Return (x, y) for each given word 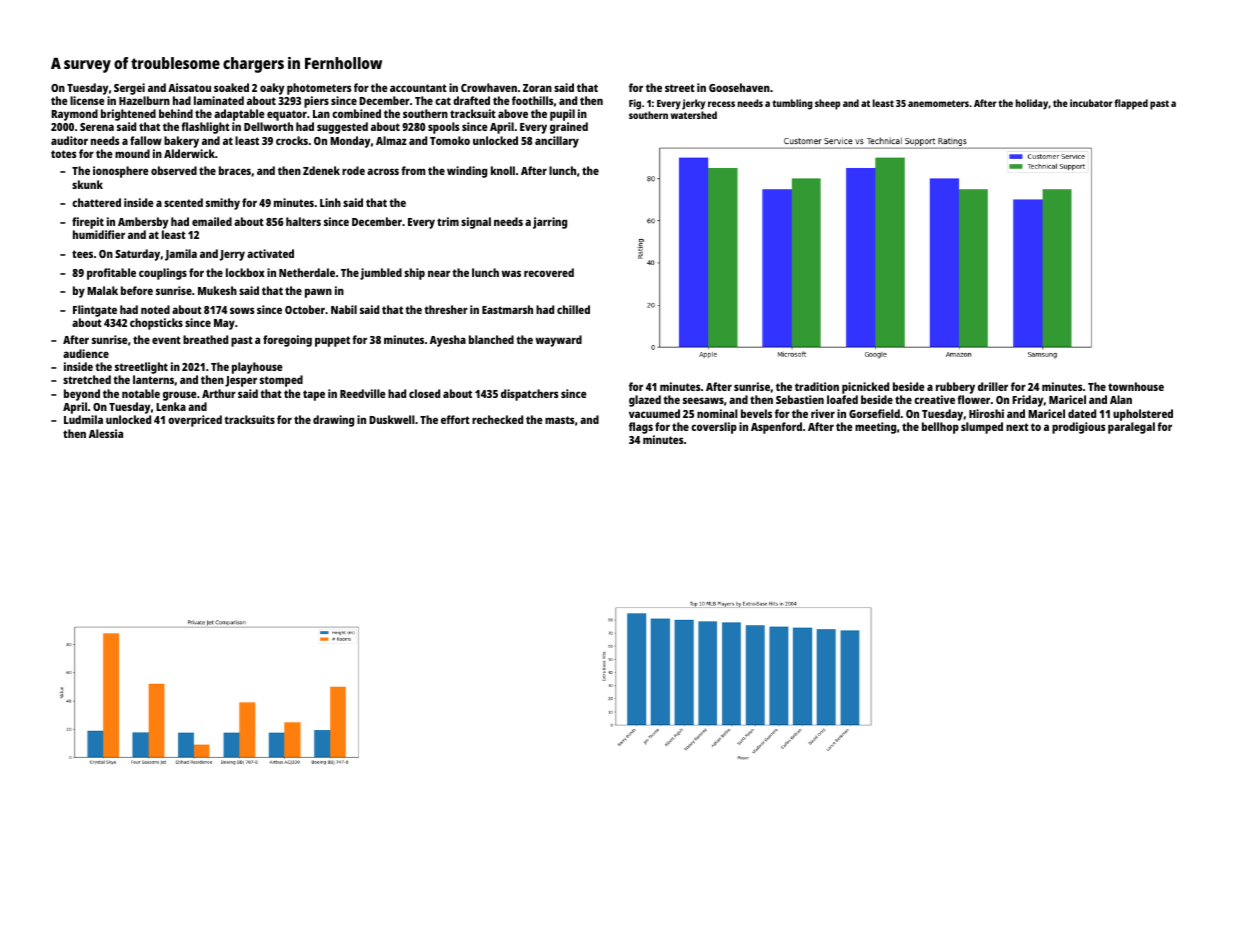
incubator (1091, 103)
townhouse (1136, 386)
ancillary (557, 142)
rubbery (955, 388)
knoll (503, 170)
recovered (549, 272)
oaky (272, 89)
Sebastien (800, 399)
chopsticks (156, 324)
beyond (82, 395)
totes (63, 154)
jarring (550, 223)
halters (303, 221)
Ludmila (83, 419)
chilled (573, 309)
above (513, 113)
